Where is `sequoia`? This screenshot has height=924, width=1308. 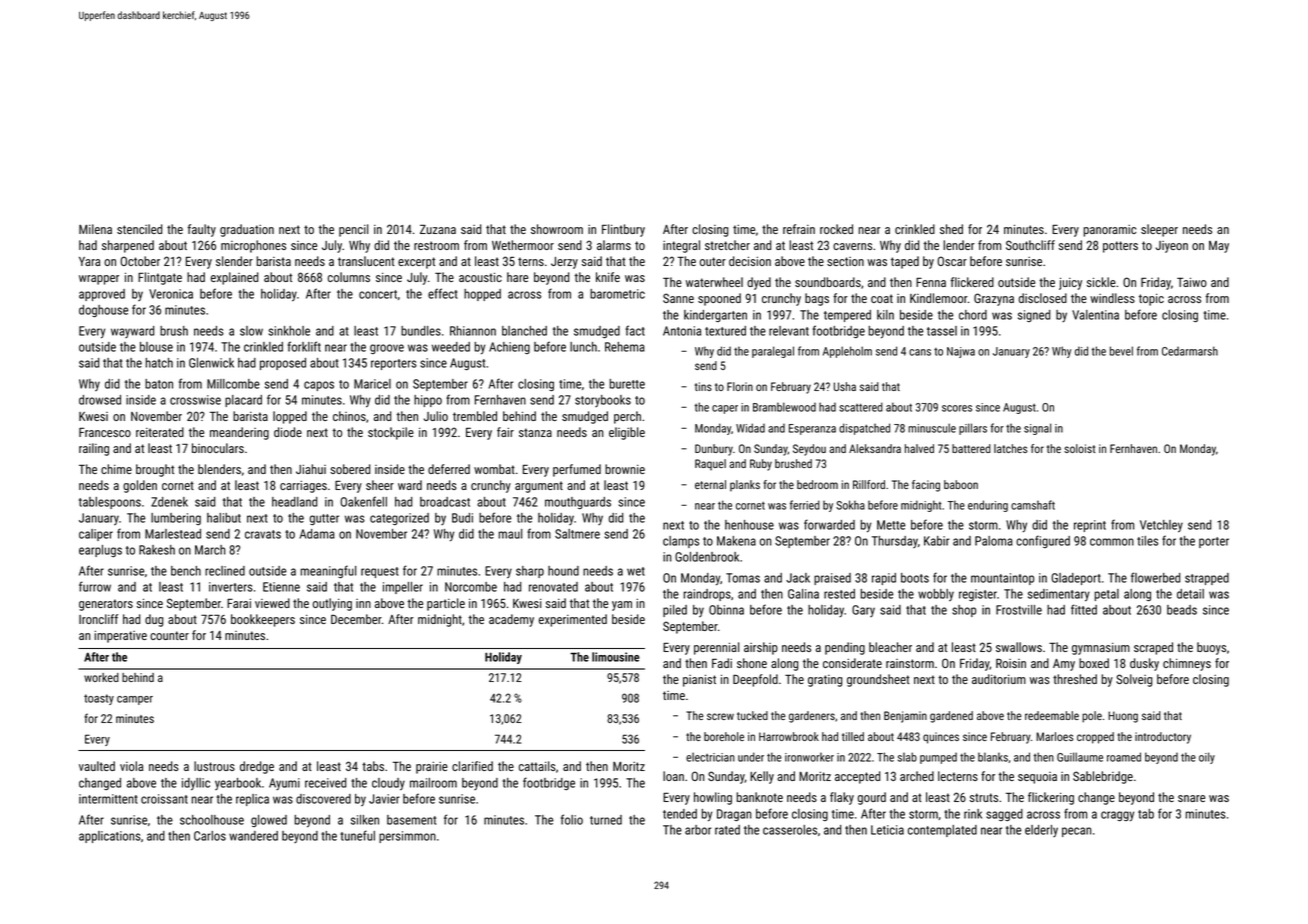
sequoia is located at coordinates (1037, 778).
